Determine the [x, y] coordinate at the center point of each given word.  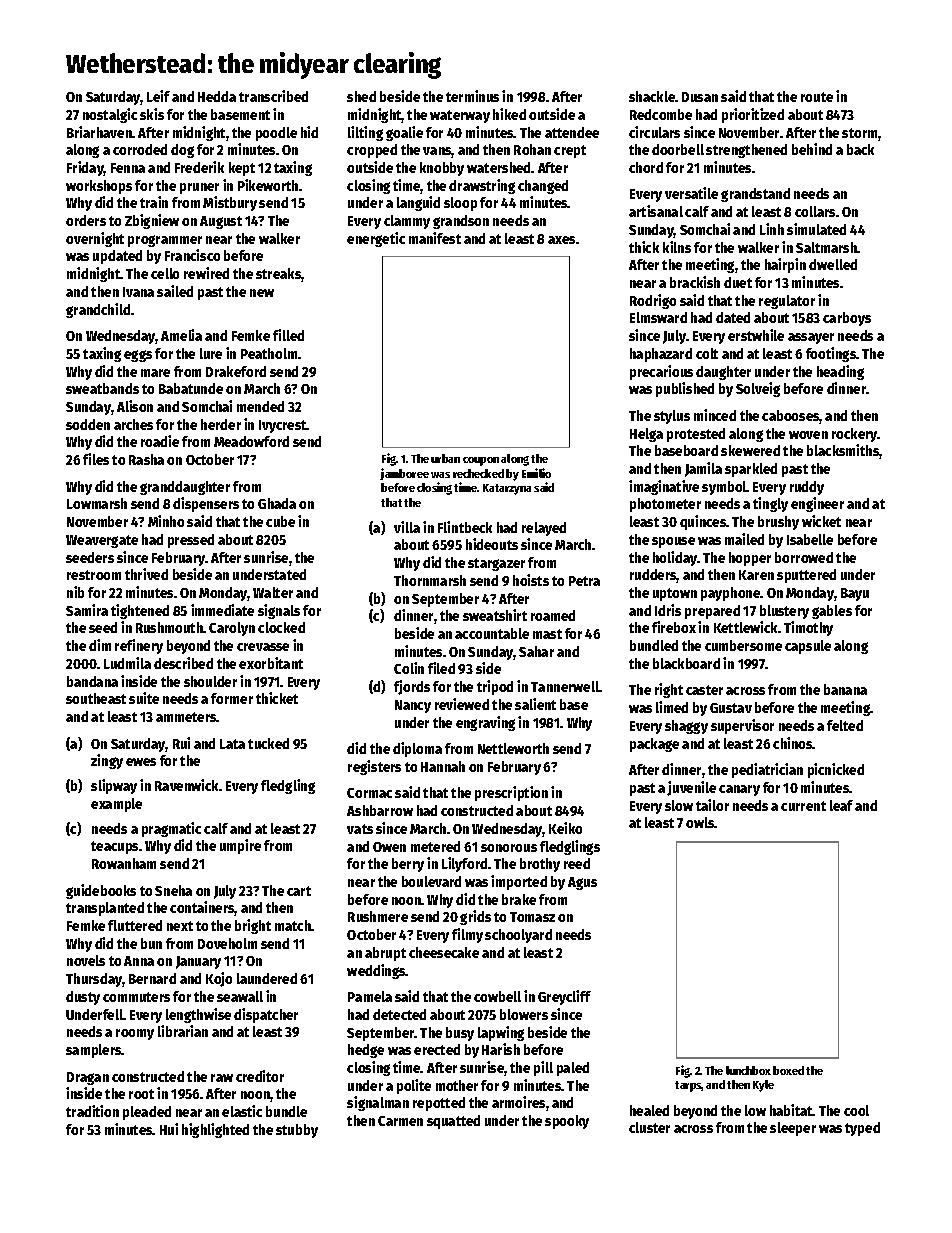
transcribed [273, 96]
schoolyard [518, 936]
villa [407, 527]
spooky [567, 1122]
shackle [652, 96]
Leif [158, 96]
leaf [841, 805]
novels [86, 960]
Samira [87, 610]
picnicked [836, 770]
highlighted [215, 1130]
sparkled [751, 470]
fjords [412, 687]
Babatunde [191, 388]
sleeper [793, 1129]
